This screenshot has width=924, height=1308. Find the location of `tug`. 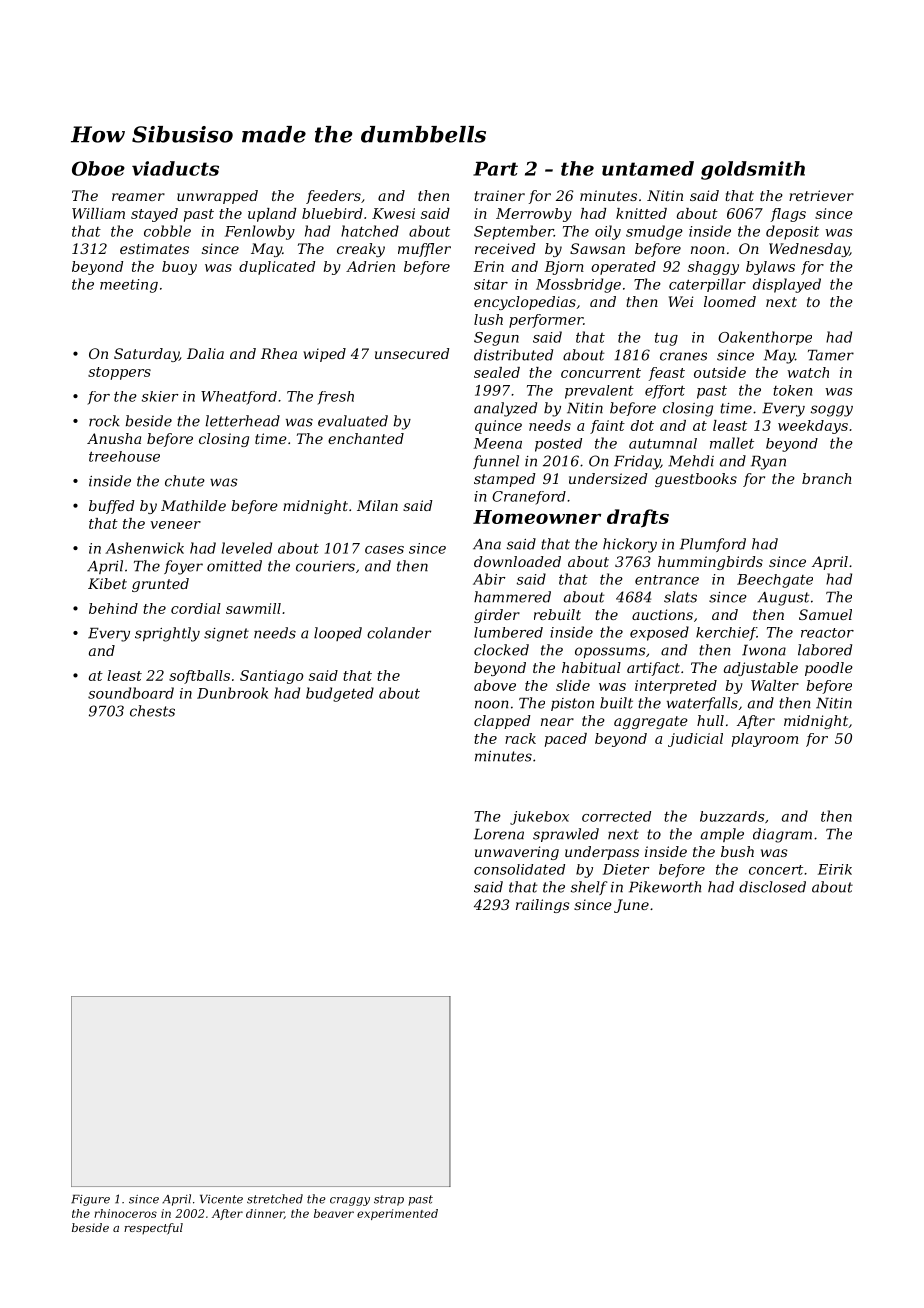

tug is located at coordinates (666, 339).
